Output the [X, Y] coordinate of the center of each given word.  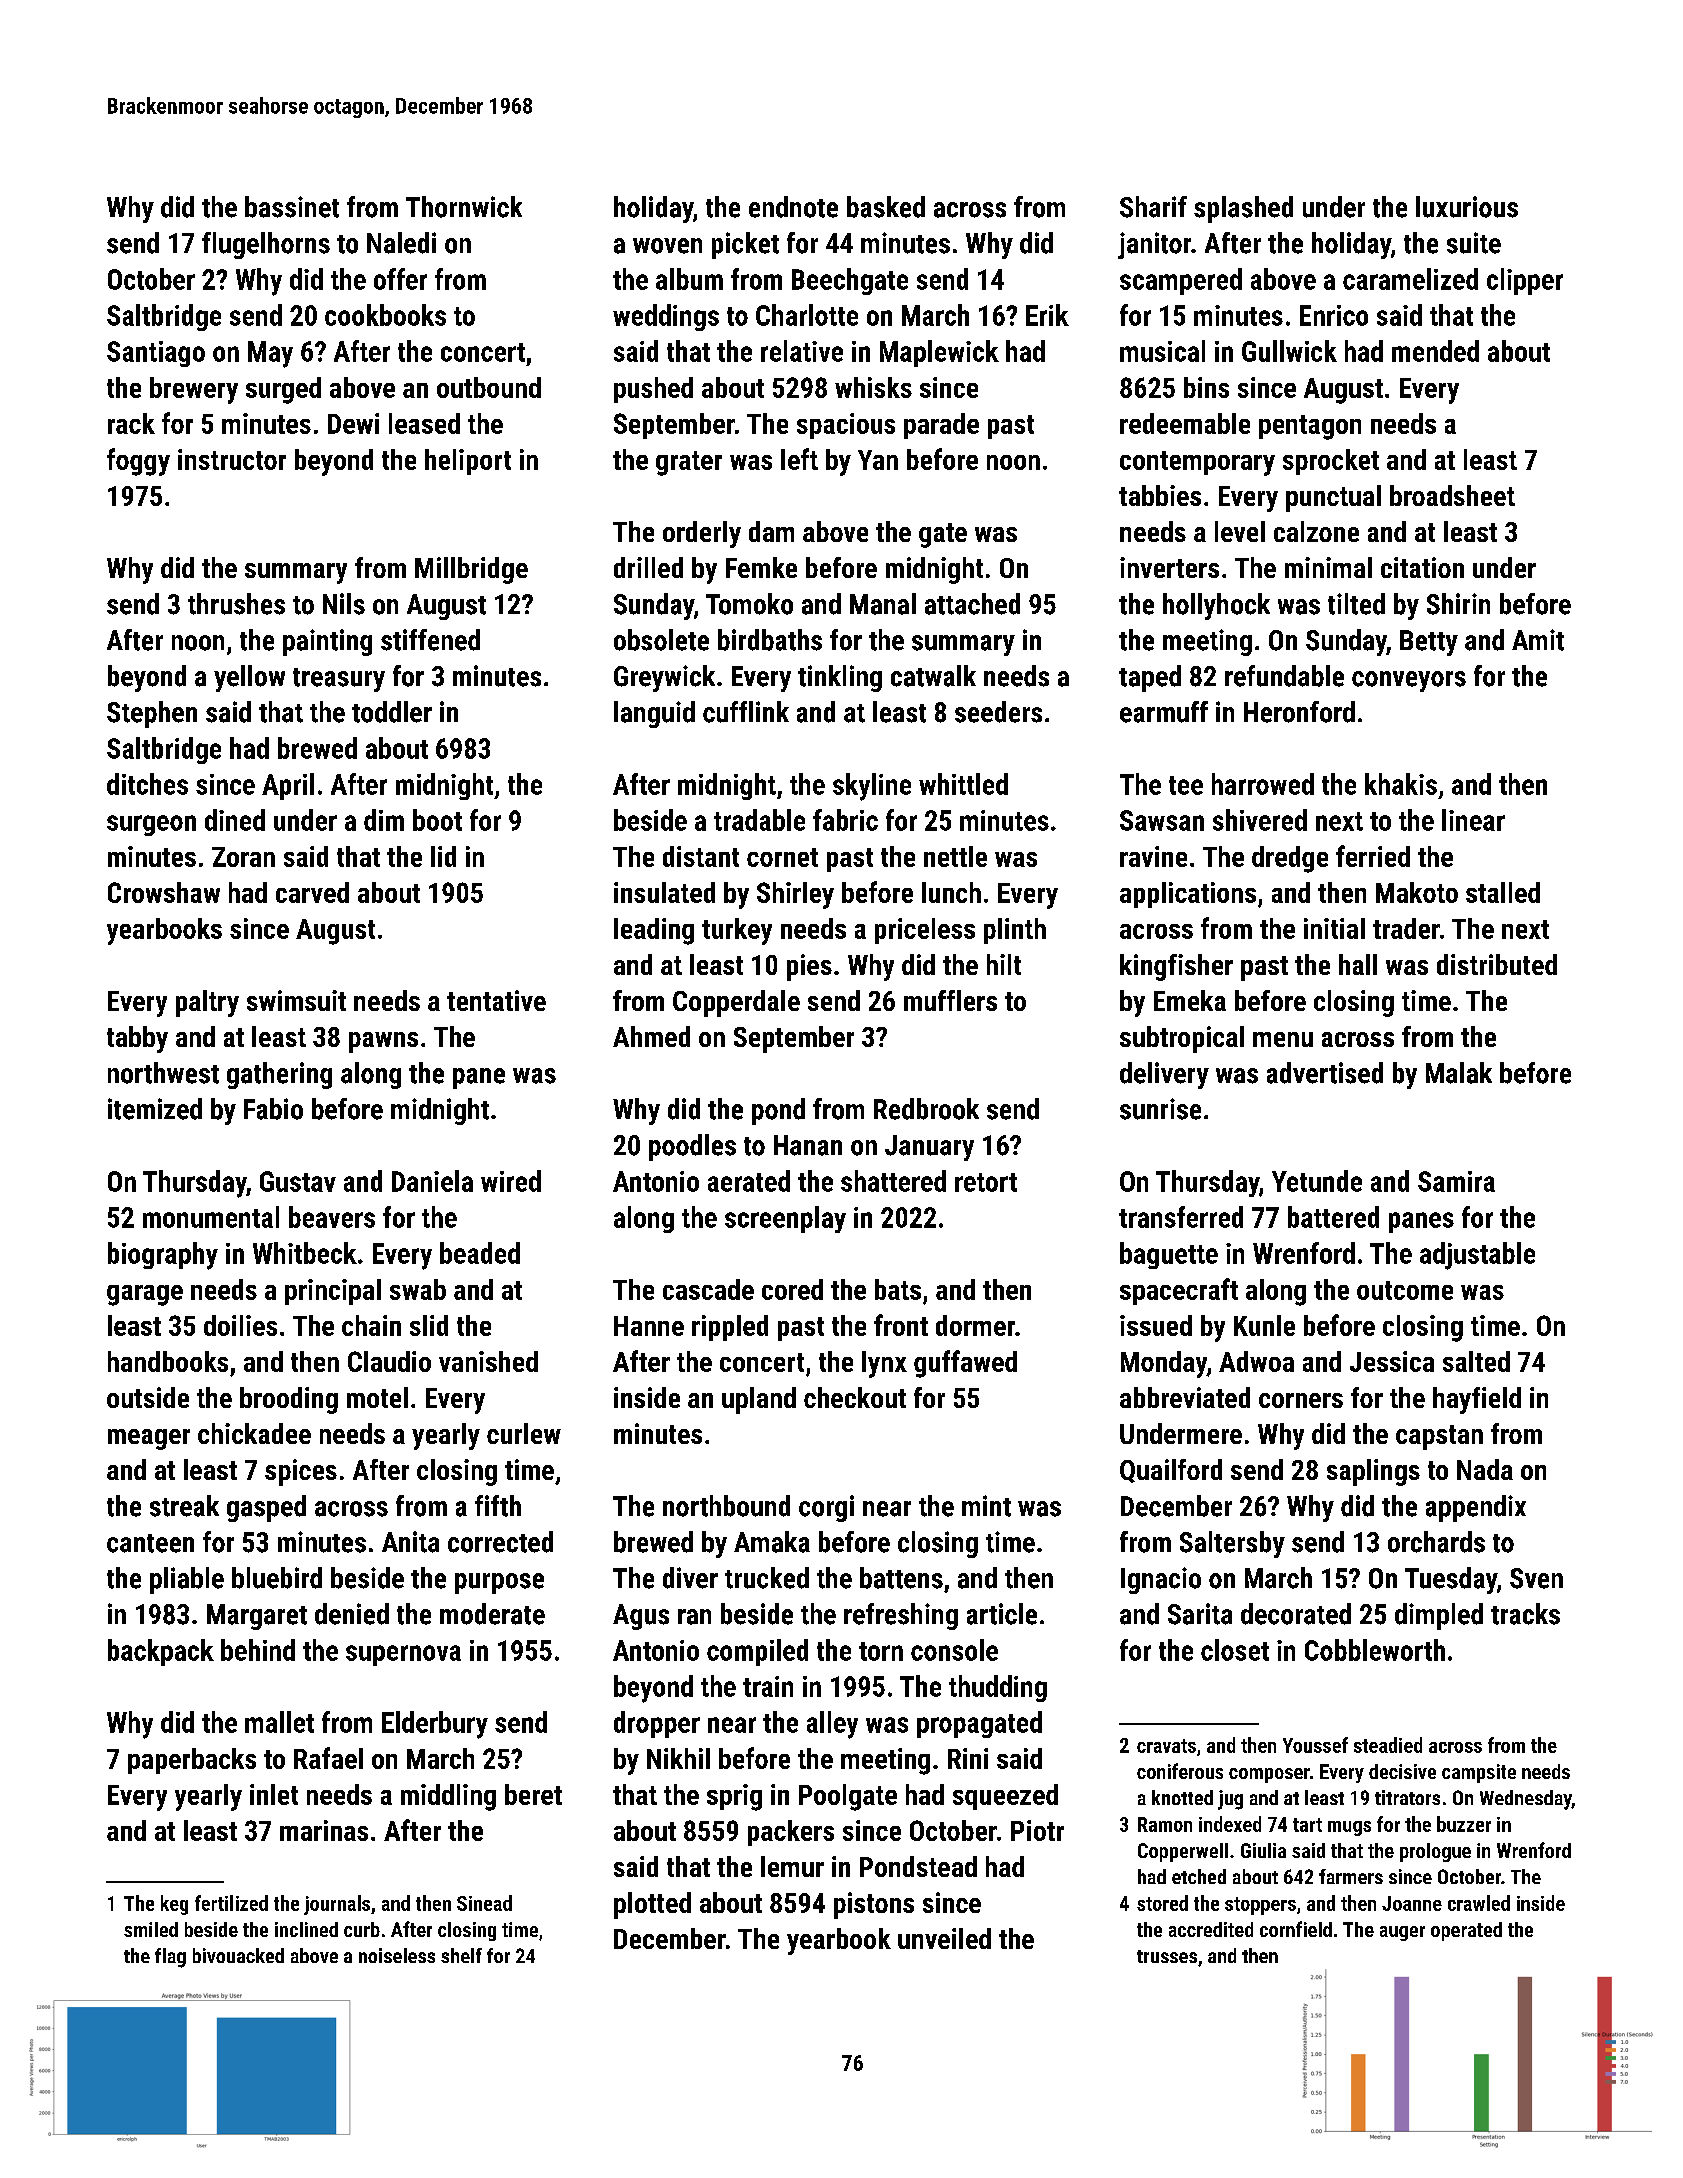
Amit [1538, 640]
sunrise [1160, 1109]
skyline [872, 787]
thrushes [236, 604]
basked [886, 207]
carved [312, 892]
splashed [1243, 209]
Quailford [1171, 1471]
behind [258, 1650]
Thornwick [464, 207]
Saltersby [1232, 1544]
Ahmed [651, 1036]
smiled [151, 1929]
